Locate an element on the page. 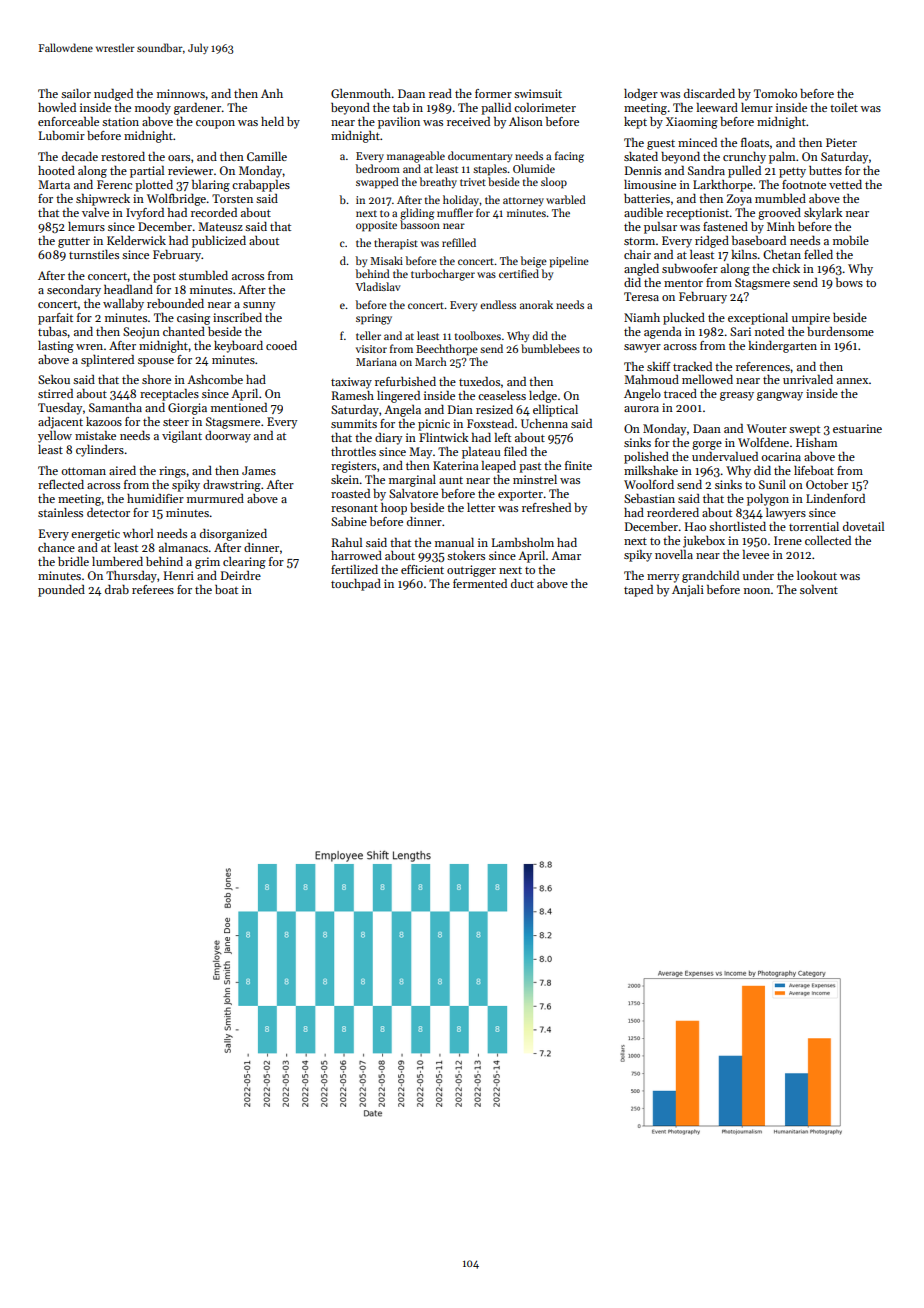  sailor is located at coordinates (76, 93).
